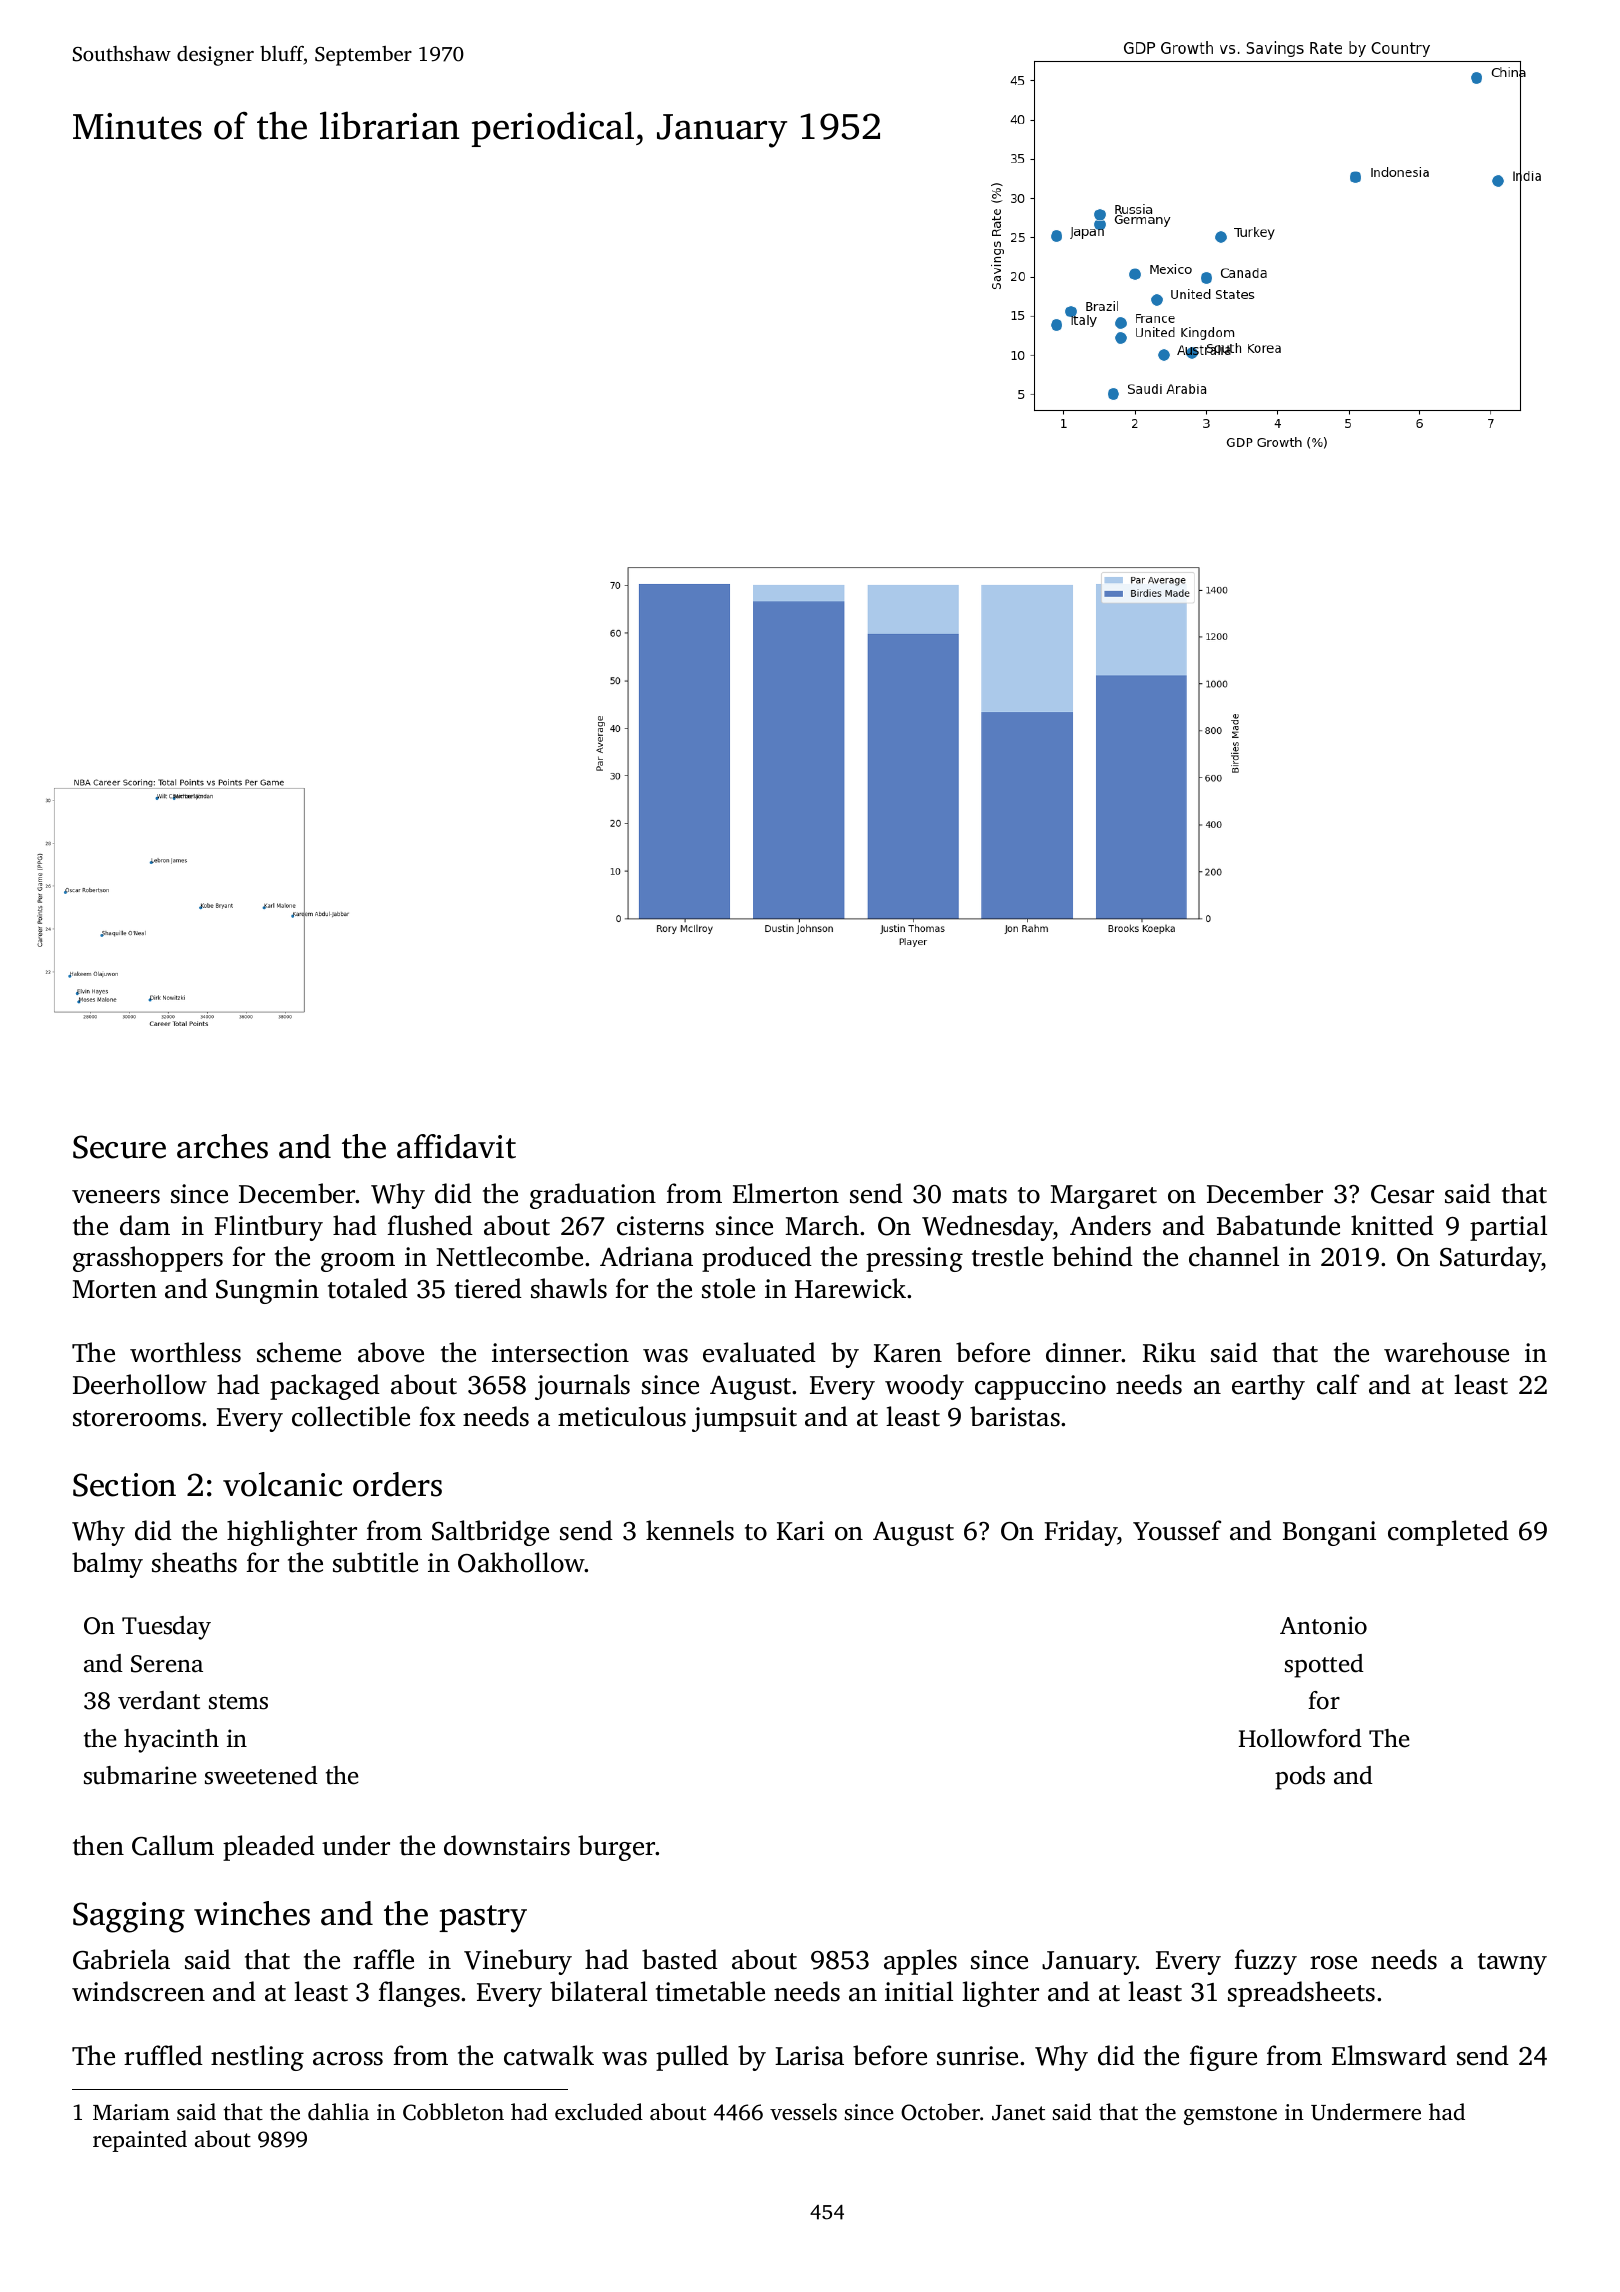 This screenshot has height=2292, width=1620. Describe the element at coordinates (1104, 1197) in the screenshot. I see `Margaret` at that location.
